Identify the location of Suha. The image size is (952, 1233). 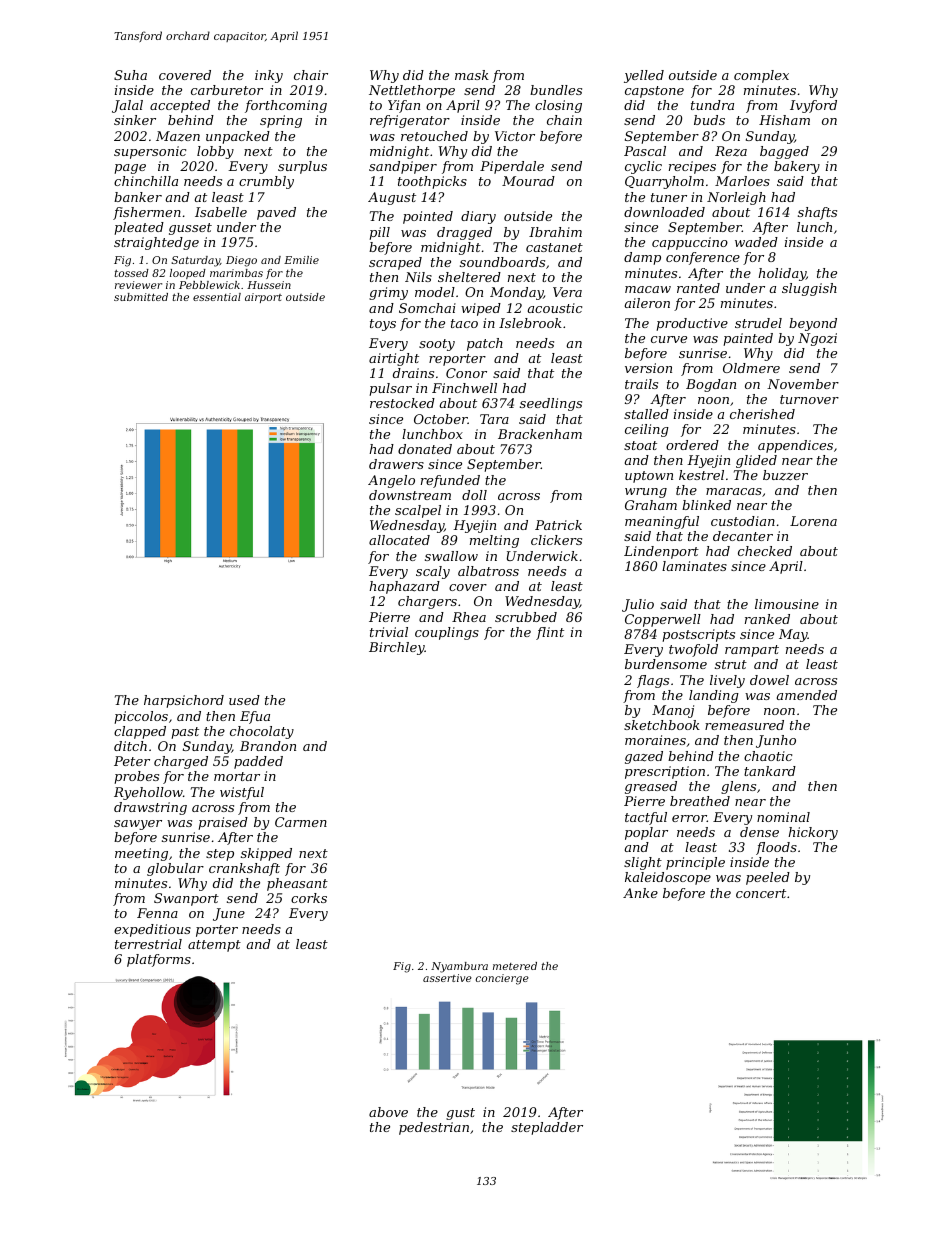
(130, 75).
